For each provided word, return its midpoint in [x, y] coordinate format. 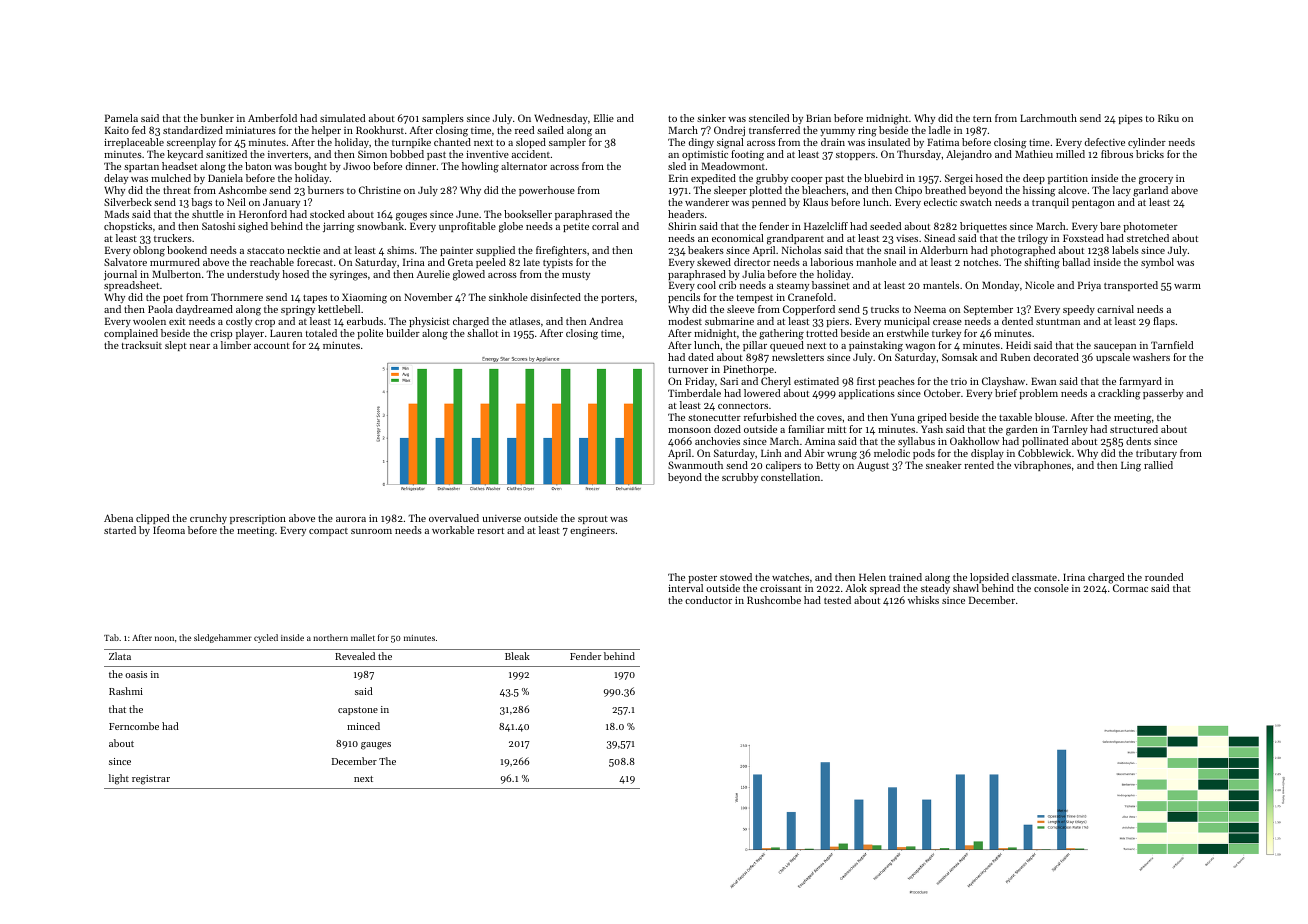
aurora [351, 519]
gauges [376, 746]
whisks [923, 600]
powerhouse [547, 191]
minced [363, 726]
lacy [1122, 191]
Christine [380, 190]
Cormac [1130, 588]
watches [790, 577]
